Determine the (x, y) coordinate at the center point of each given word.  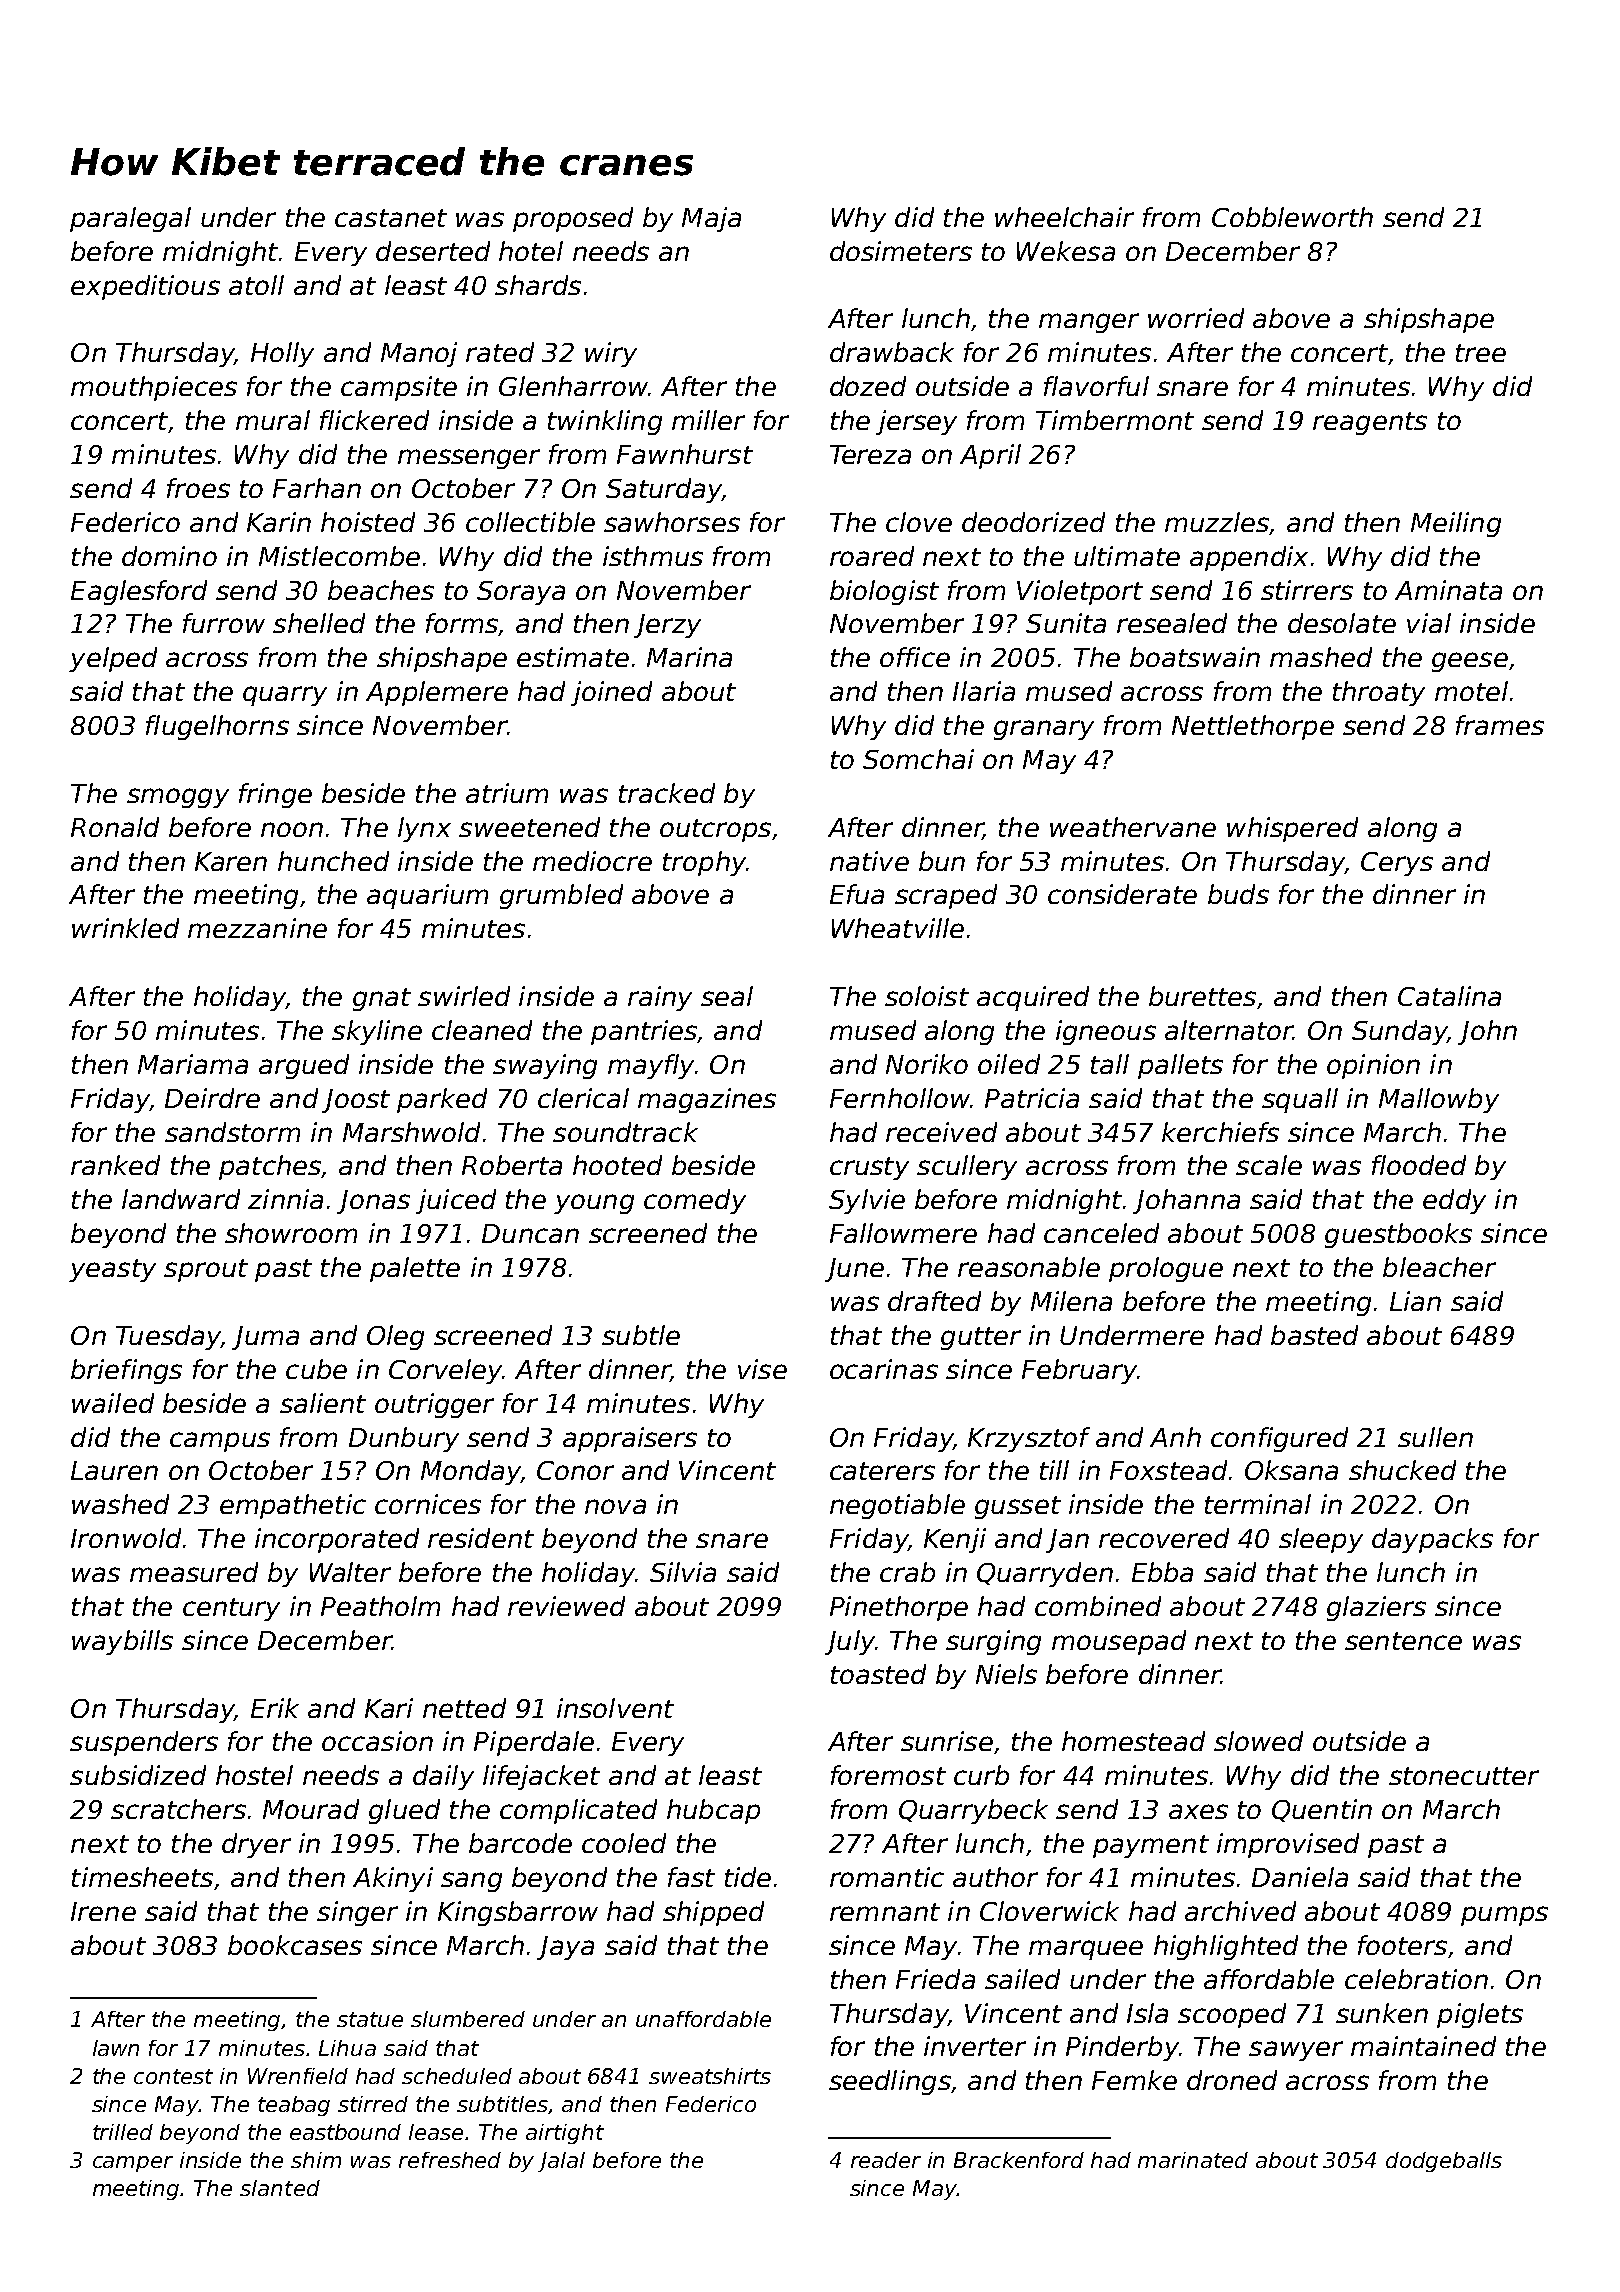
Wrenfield (298, 2076)
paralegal (130, 219)
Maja (711, 219)
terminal (1258, 1504)
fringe (275, 795)
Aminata (1448, 590)
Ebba (1162, 1572)
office (915, 657)
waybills (122, 1642)
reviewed (566, 1606)
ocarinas (884, 1369)
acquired (1033, 998)
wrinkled (125, 928)
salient (323, 1403)
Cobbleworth (1292, 217)
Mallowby (1439, 1100)
